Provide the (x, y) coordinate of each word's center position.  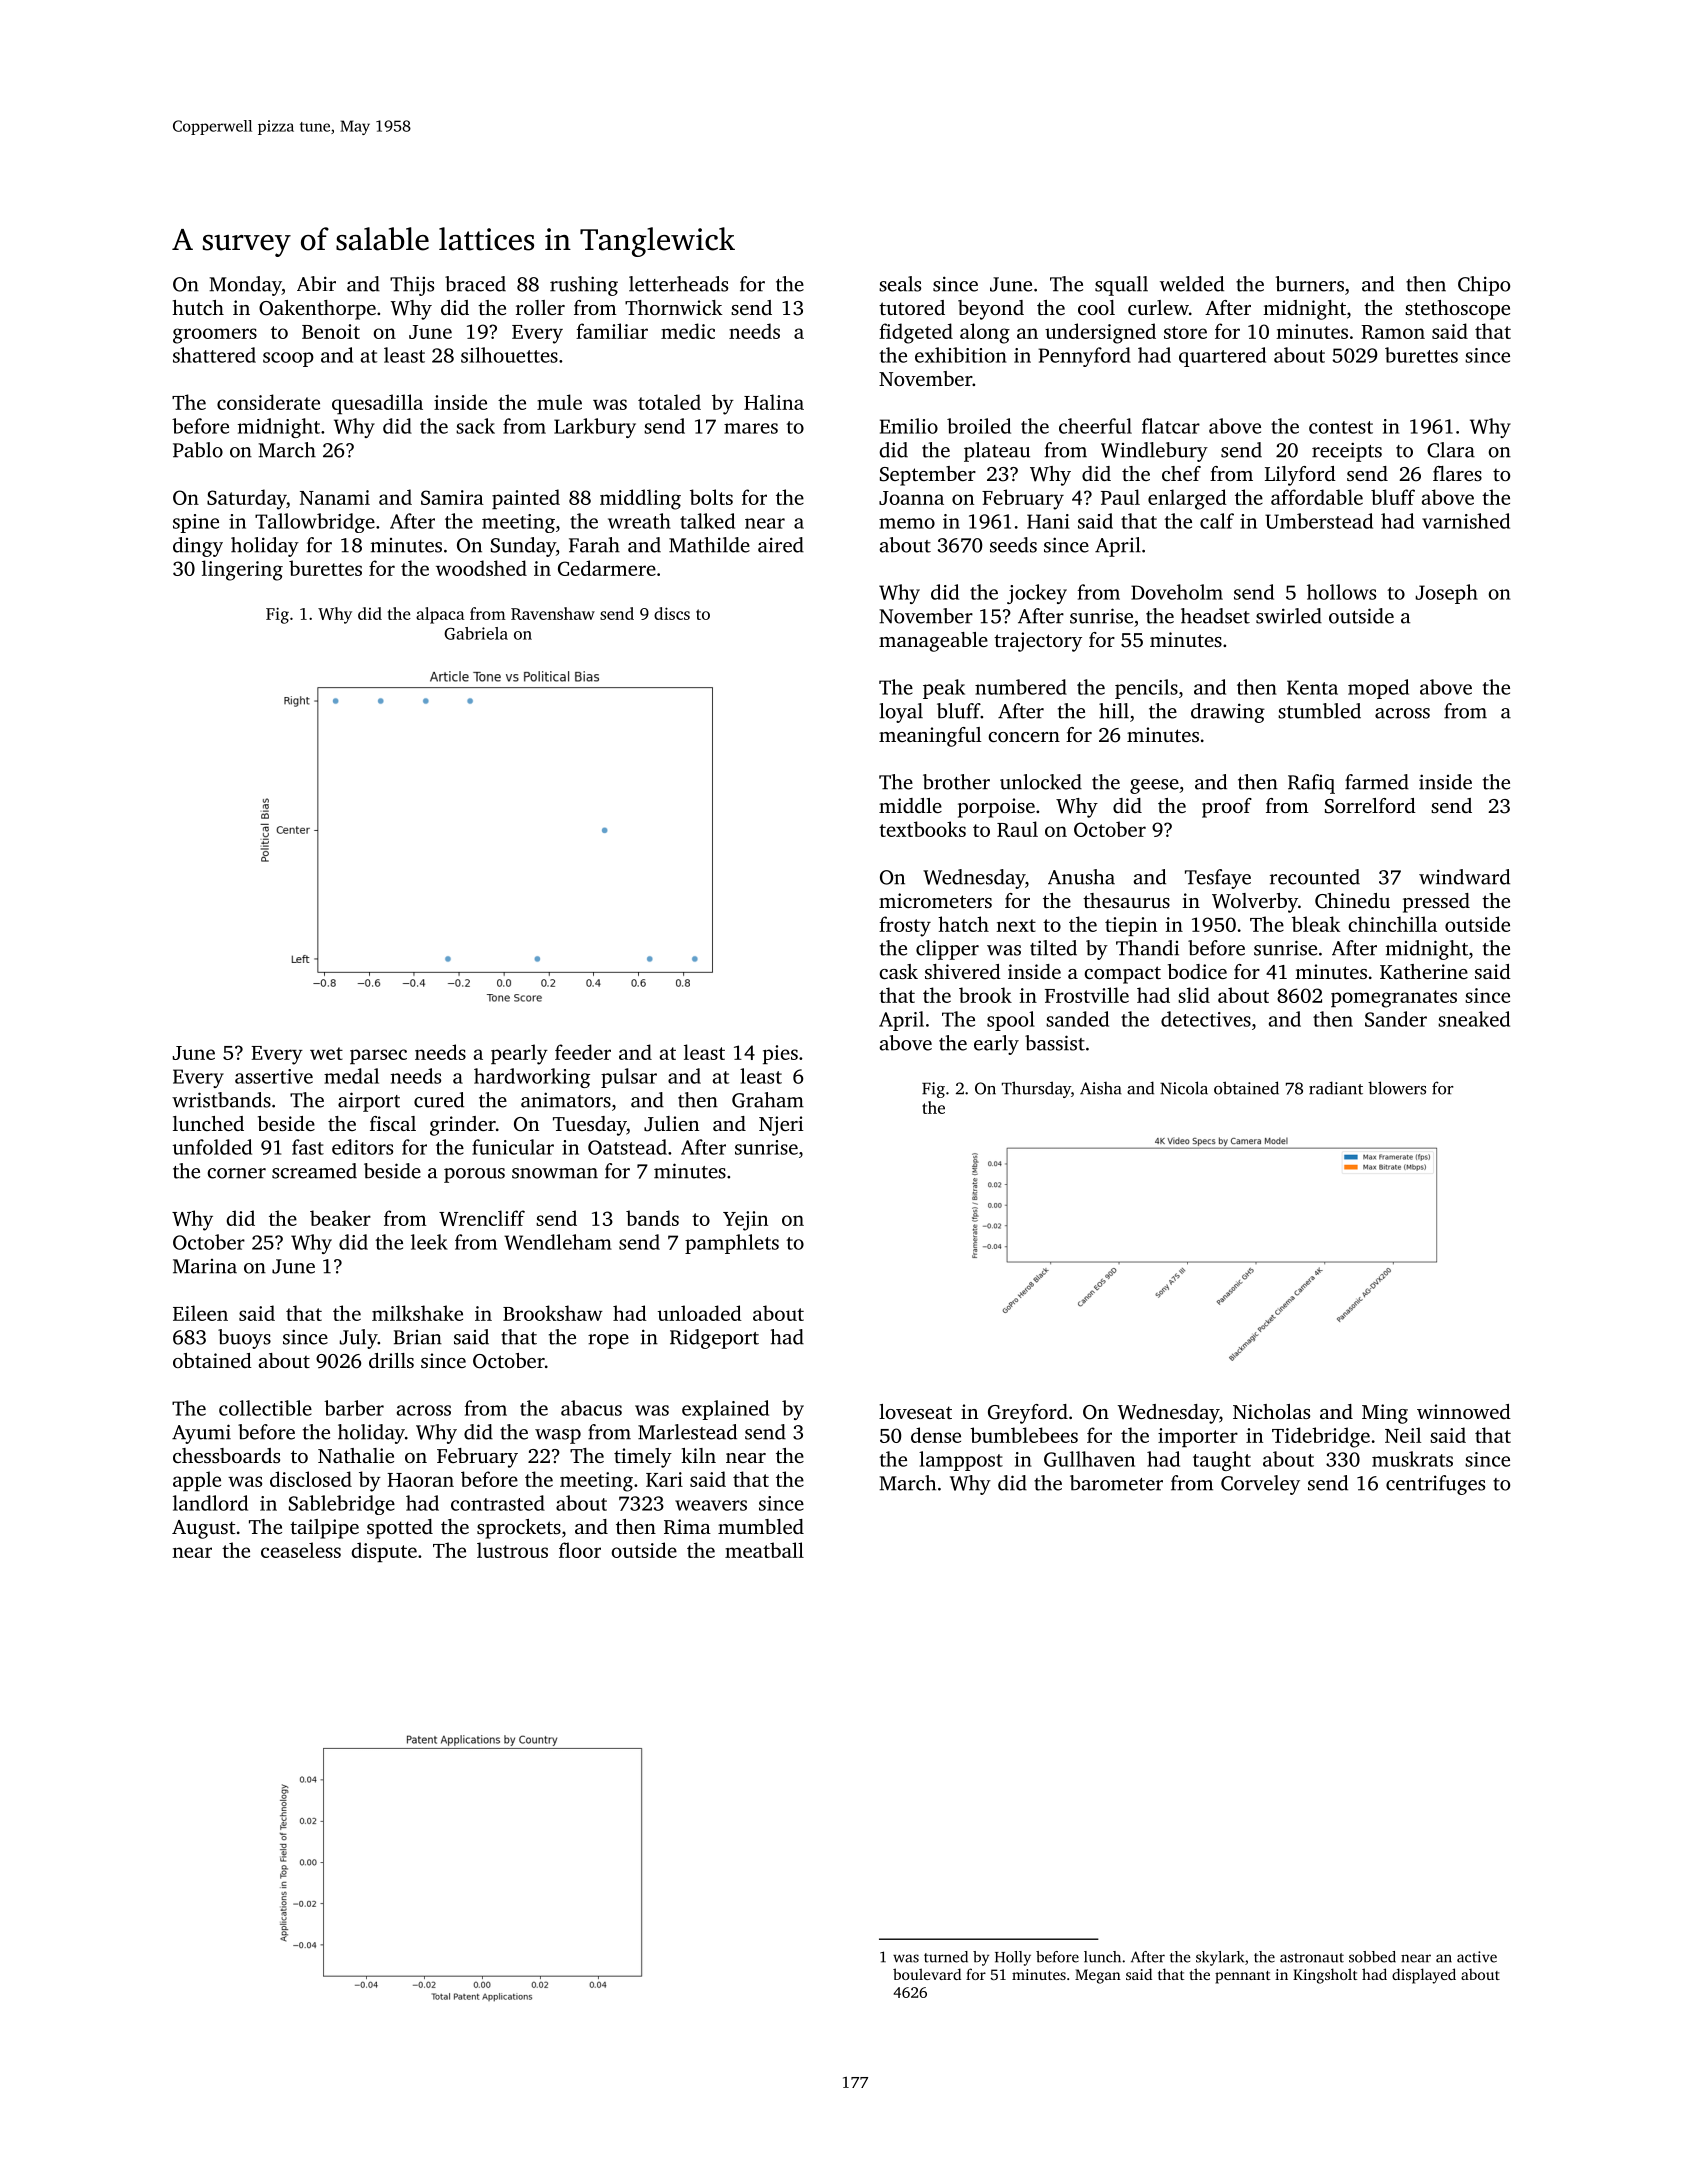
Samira (452, 497)
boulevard (927, 1974)
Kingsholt (1325, 1976)
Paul (1120, 497)
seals (900, 284)
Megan (1098, 1976)
